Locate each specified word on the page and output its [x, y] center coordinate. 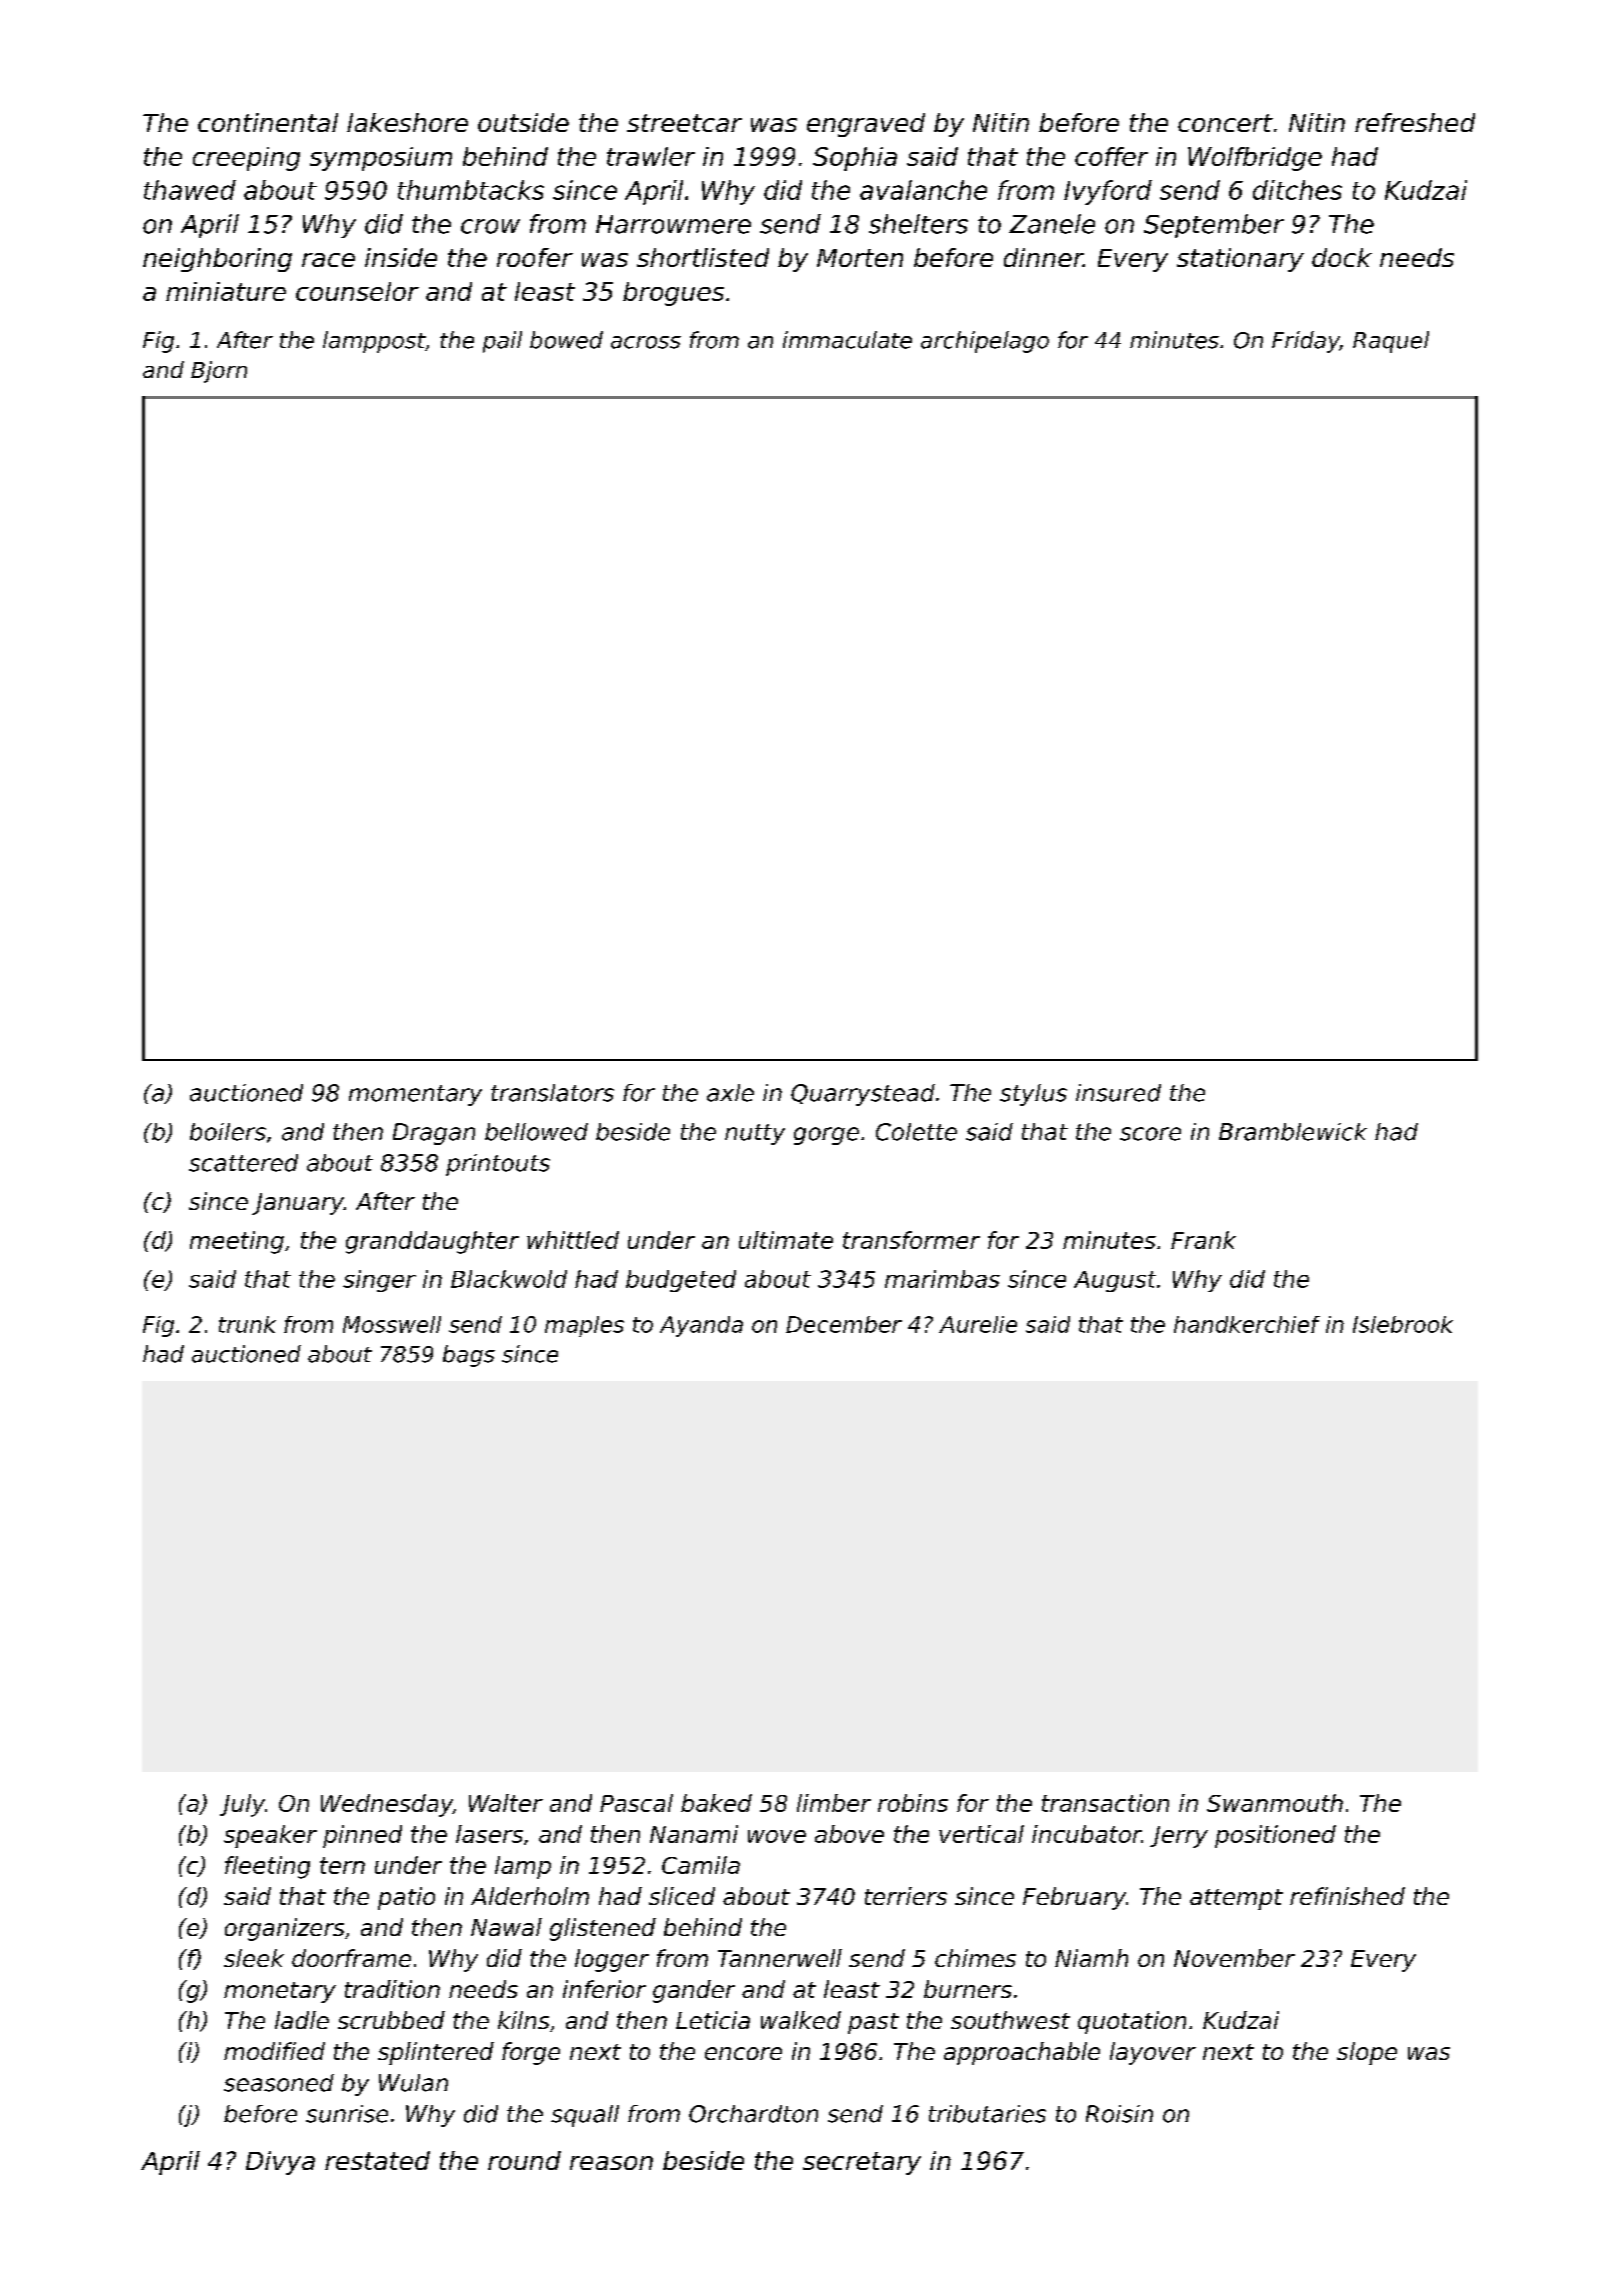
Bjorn [219, 372]
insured [1118, 1093]
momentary [415, 1095]
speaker [270, 1836]
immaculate [847, 340]
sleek [254, 1958]
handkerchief [1247, 1324]
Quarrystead [863, 1095]
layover [1153, 2053]
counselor [357, 291]
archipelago [985, 342]
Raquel [1391, 342]
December [844, 1324]
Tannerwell [780, 1958]
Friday [1306, 342]
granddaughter [432, 1242]
